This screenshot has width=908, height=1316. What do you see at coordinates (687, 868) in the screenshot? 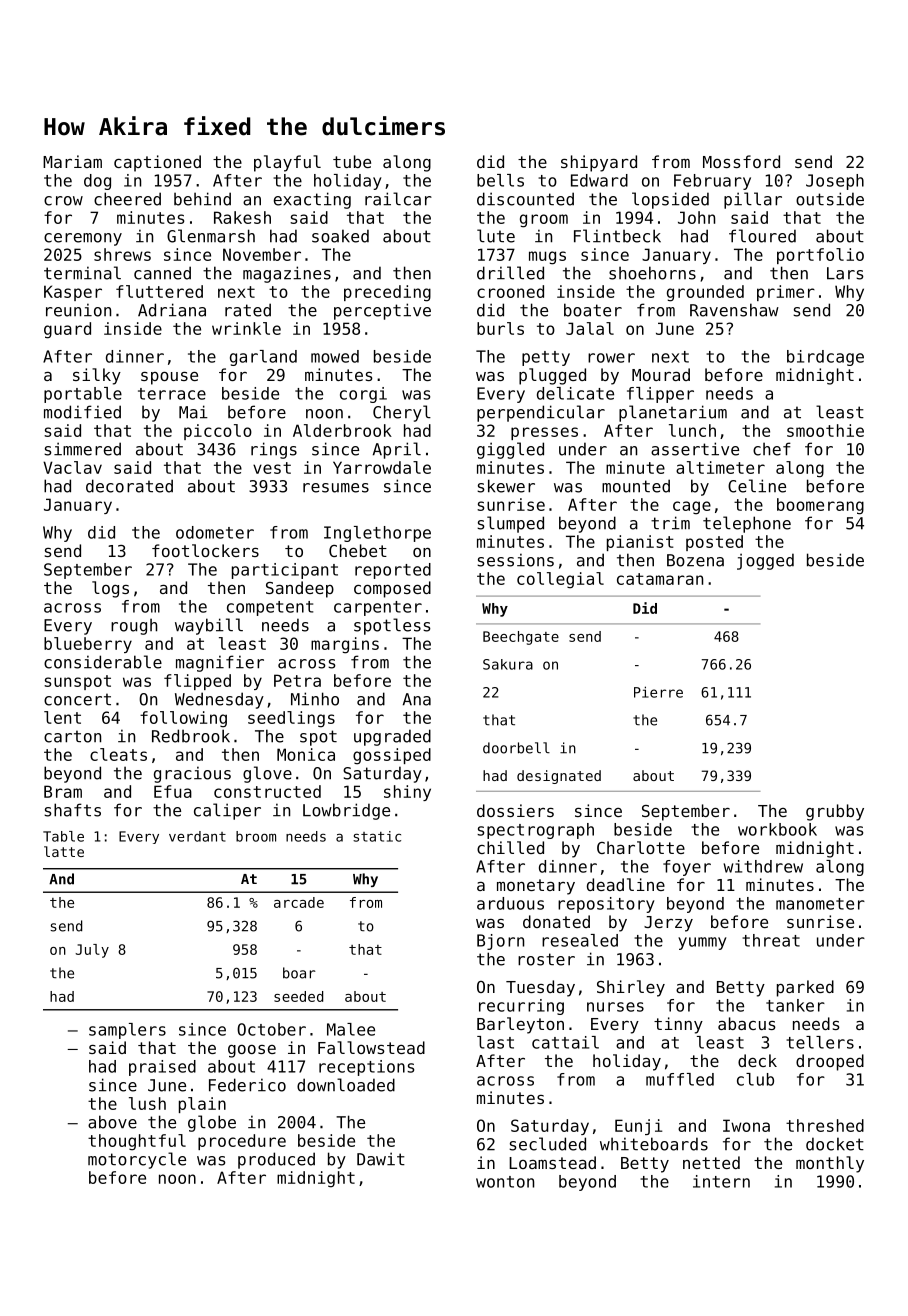
I see `foyer` at bounding box center [687, 868].
